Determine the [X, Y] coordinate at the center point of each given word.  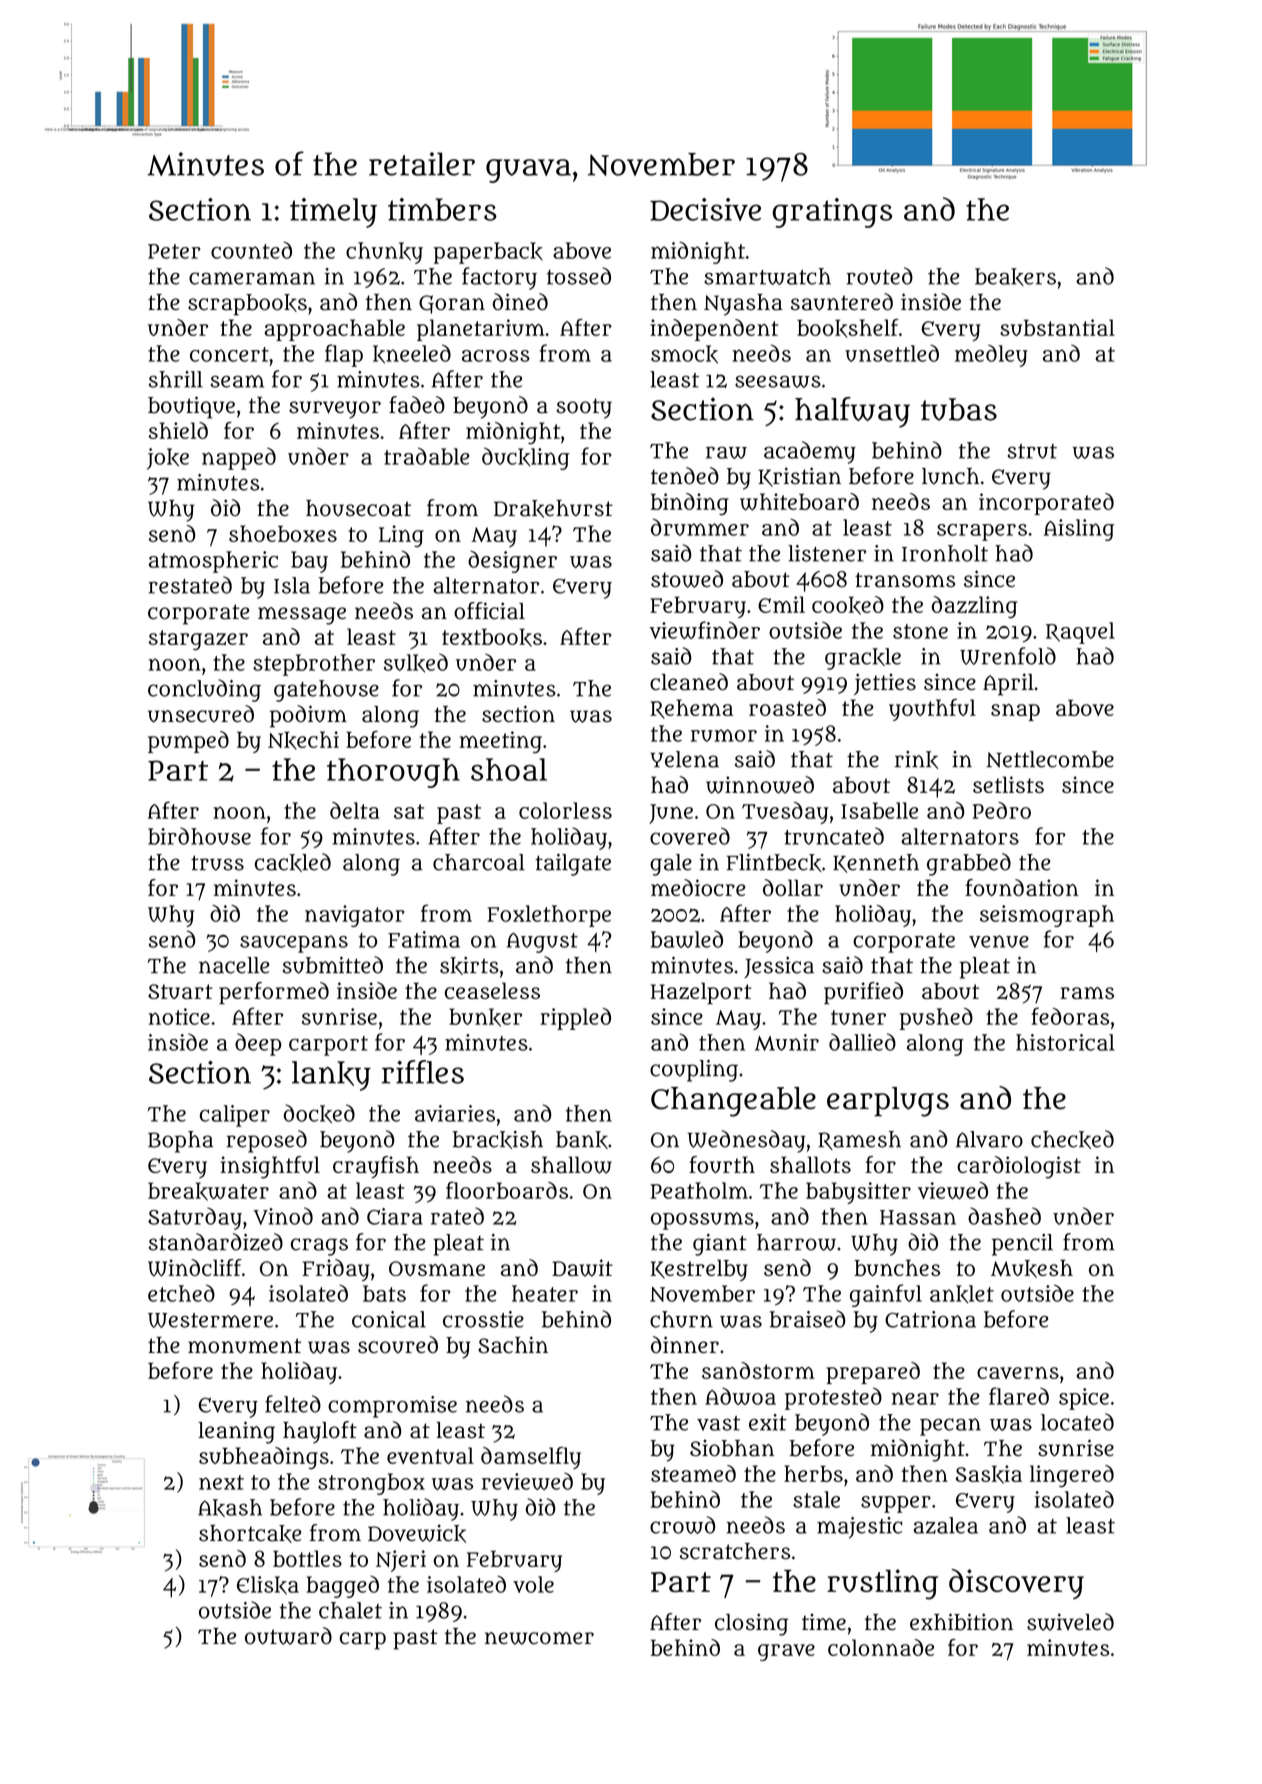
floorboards [507, 1190]
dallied [862, 1042]
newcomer [539, 1638]
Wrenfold [1008, 656]
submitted [332, 965]
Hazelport [701, 993]
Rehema [691, 709]
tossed [579, 276]
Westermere [210, 1320]
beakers [1015, 277]
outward [288, 1636]
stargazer [198, 640]
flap [344, 355]
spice [1084, 1399]
